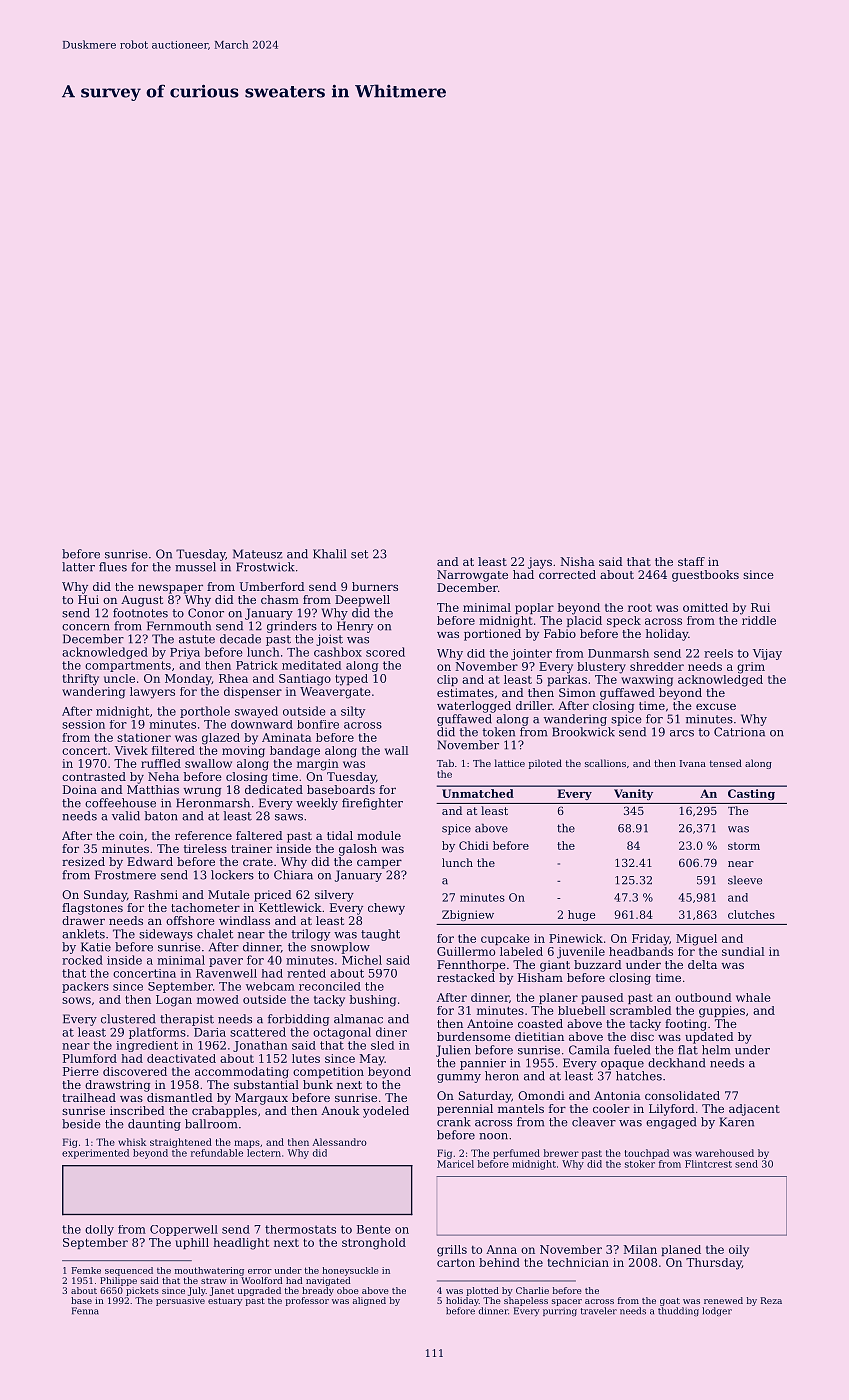 This screenshot has height=1400, width=849. I want to click on Rui, so click(760, 607).
